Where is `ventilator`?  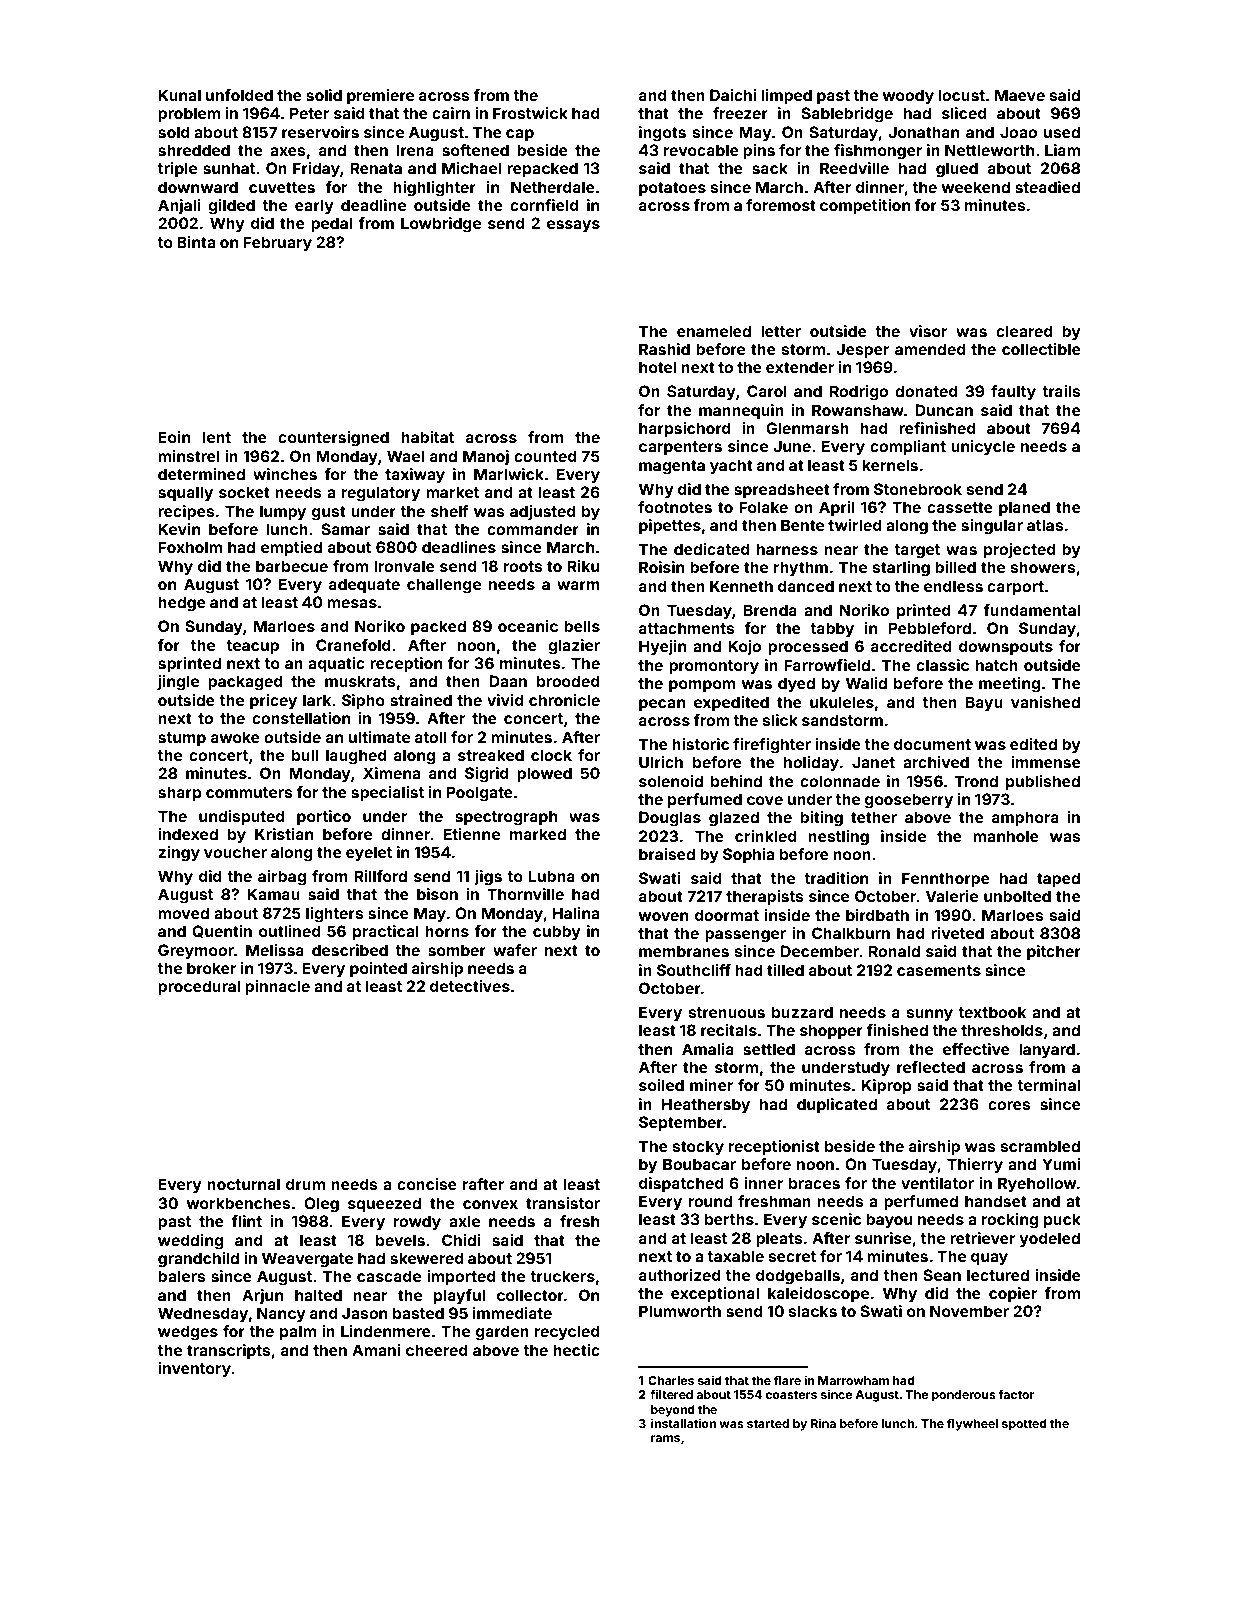
ventilator is located at coordinates (937, 1183).
